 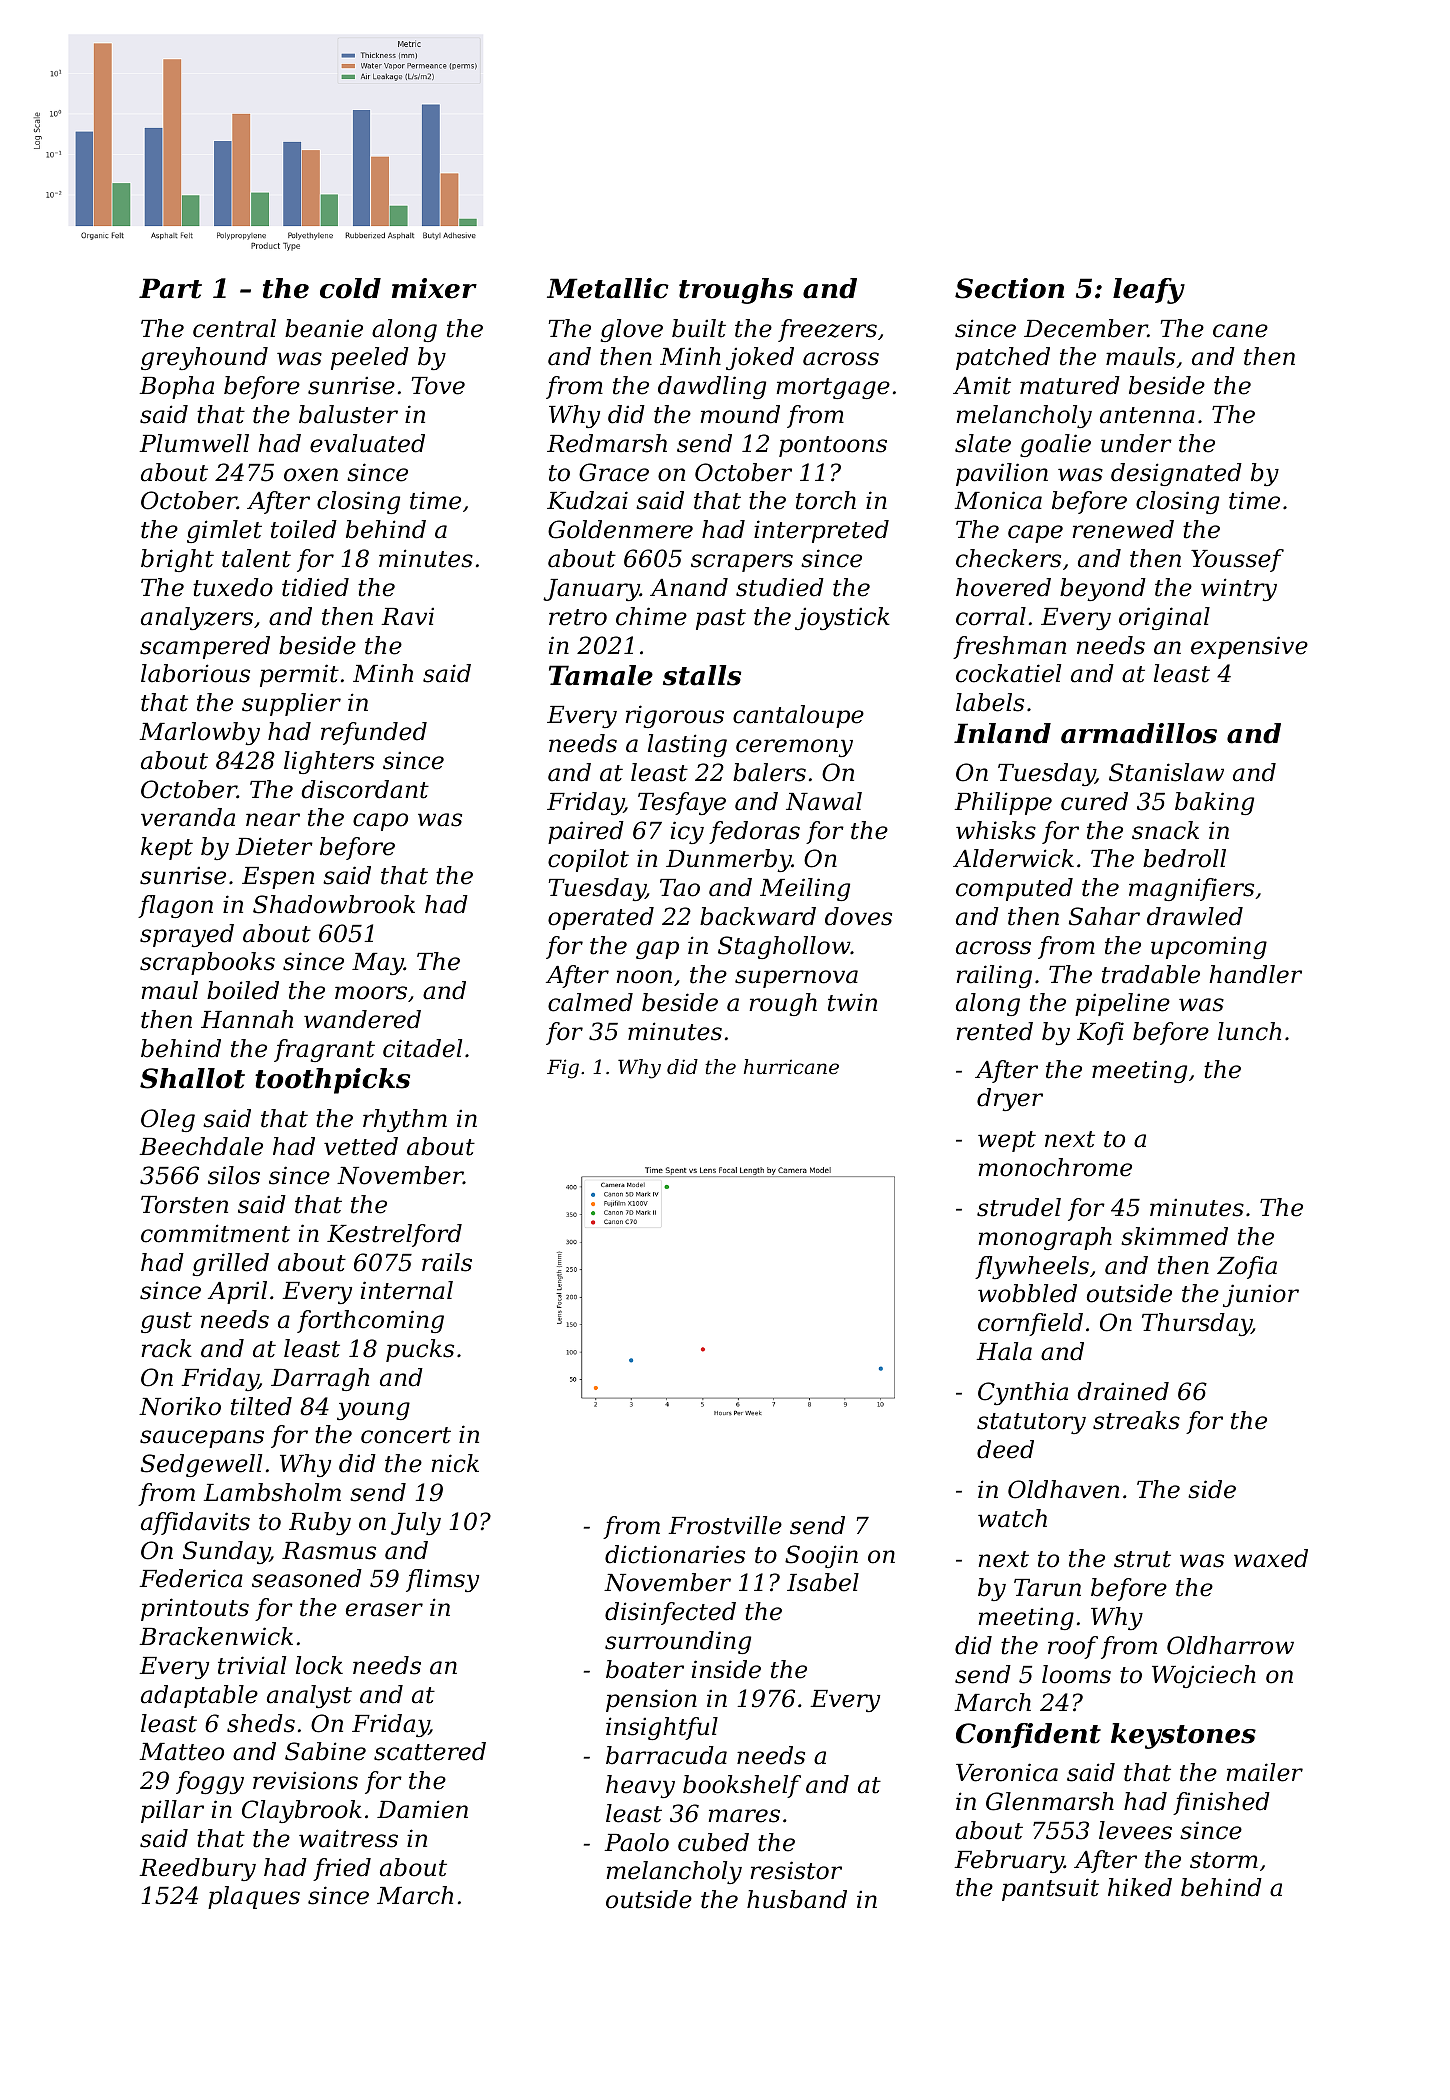 What do you see at coordinates (1261, 1295) in the screenshot?
I see `junior` at bounding box center [1261, 1295].
